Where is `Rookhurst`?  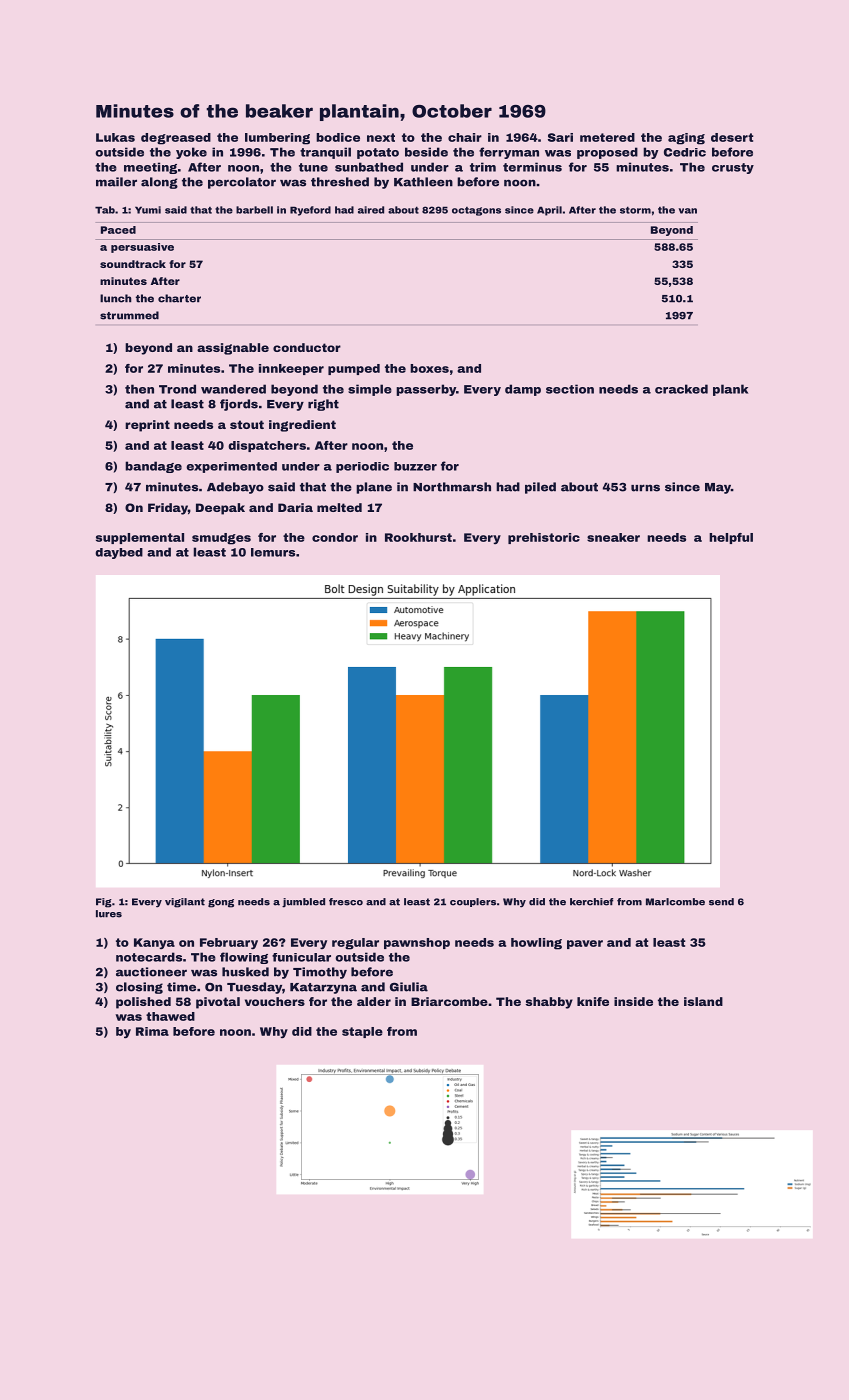
Rookhurst is located at coordinates (418, 537).
